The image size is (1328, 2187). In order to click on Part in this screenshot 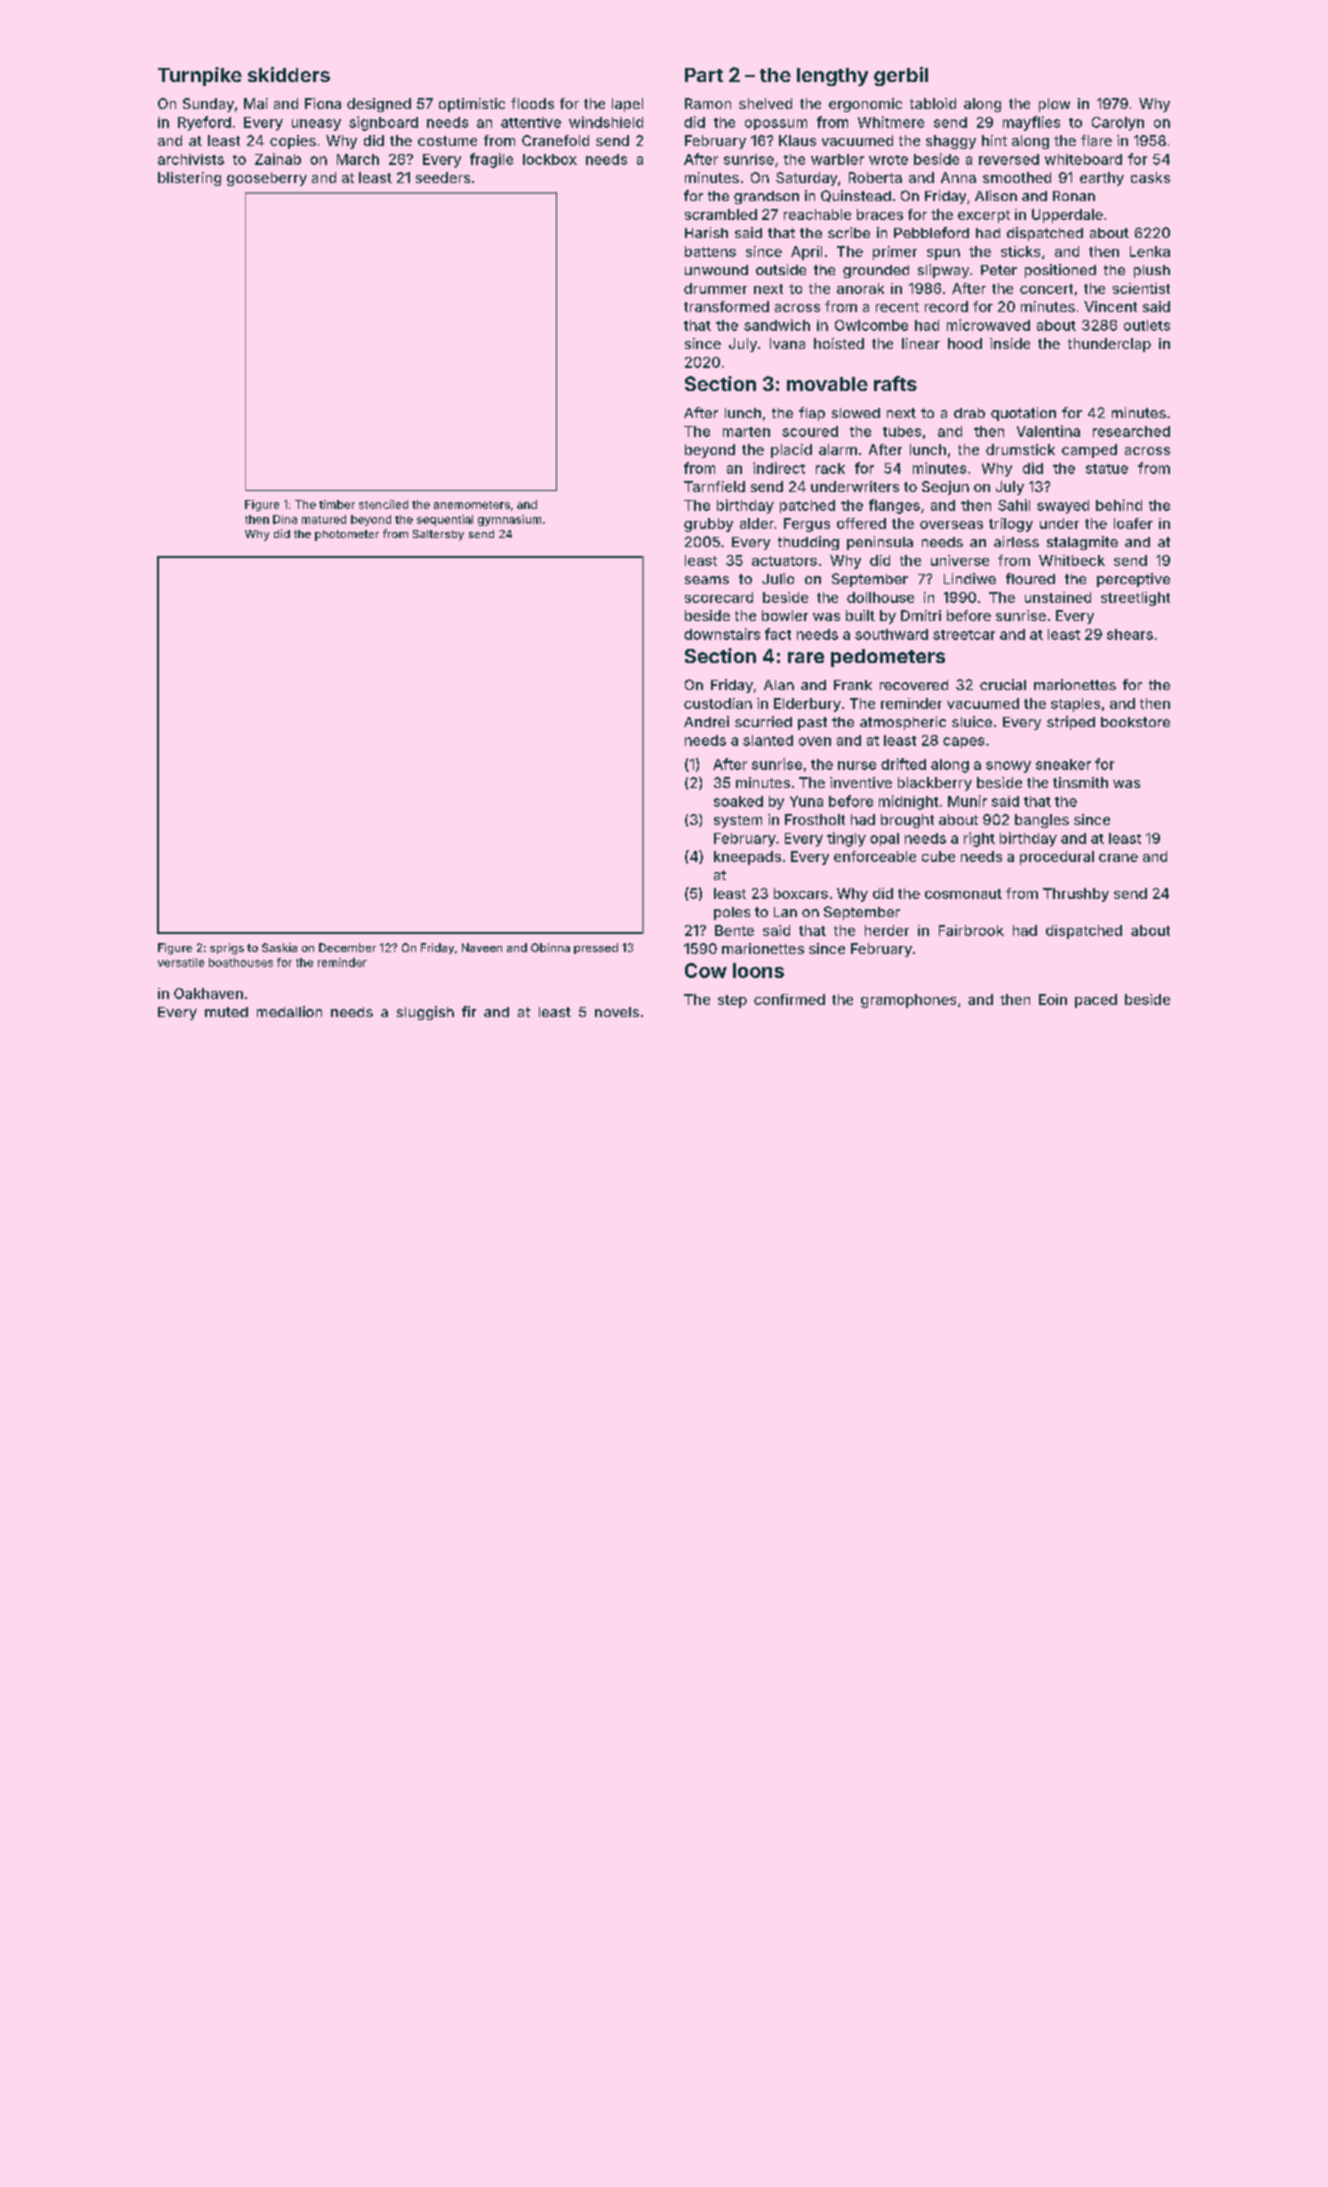, I will do `click(704, 75)`.
